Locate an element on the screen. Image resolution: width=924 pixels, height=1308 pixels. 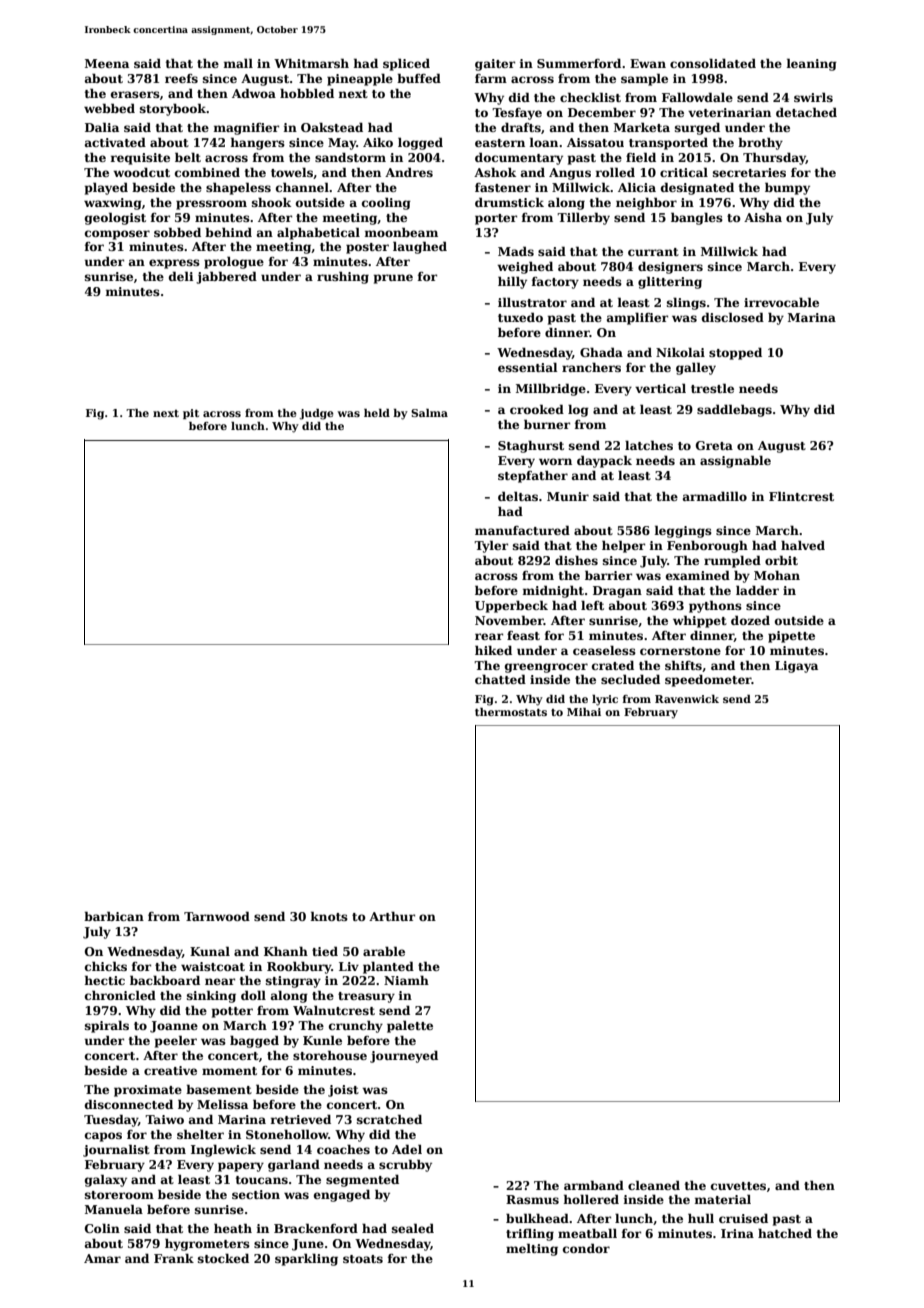
Ravenwick is located at coordinates (687, 699).
